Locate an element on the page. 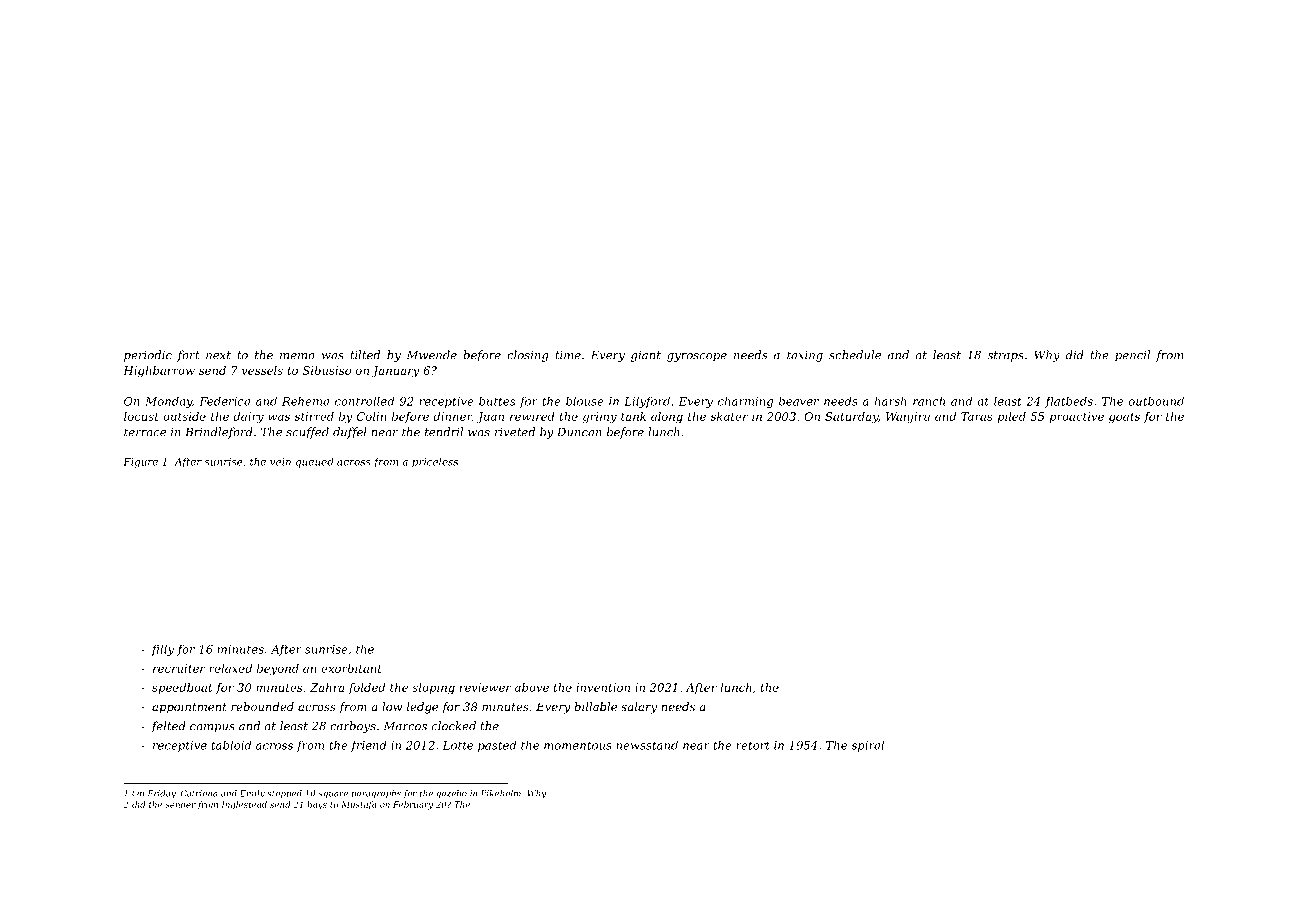  recruiter is located at coordinates (179, 668).
